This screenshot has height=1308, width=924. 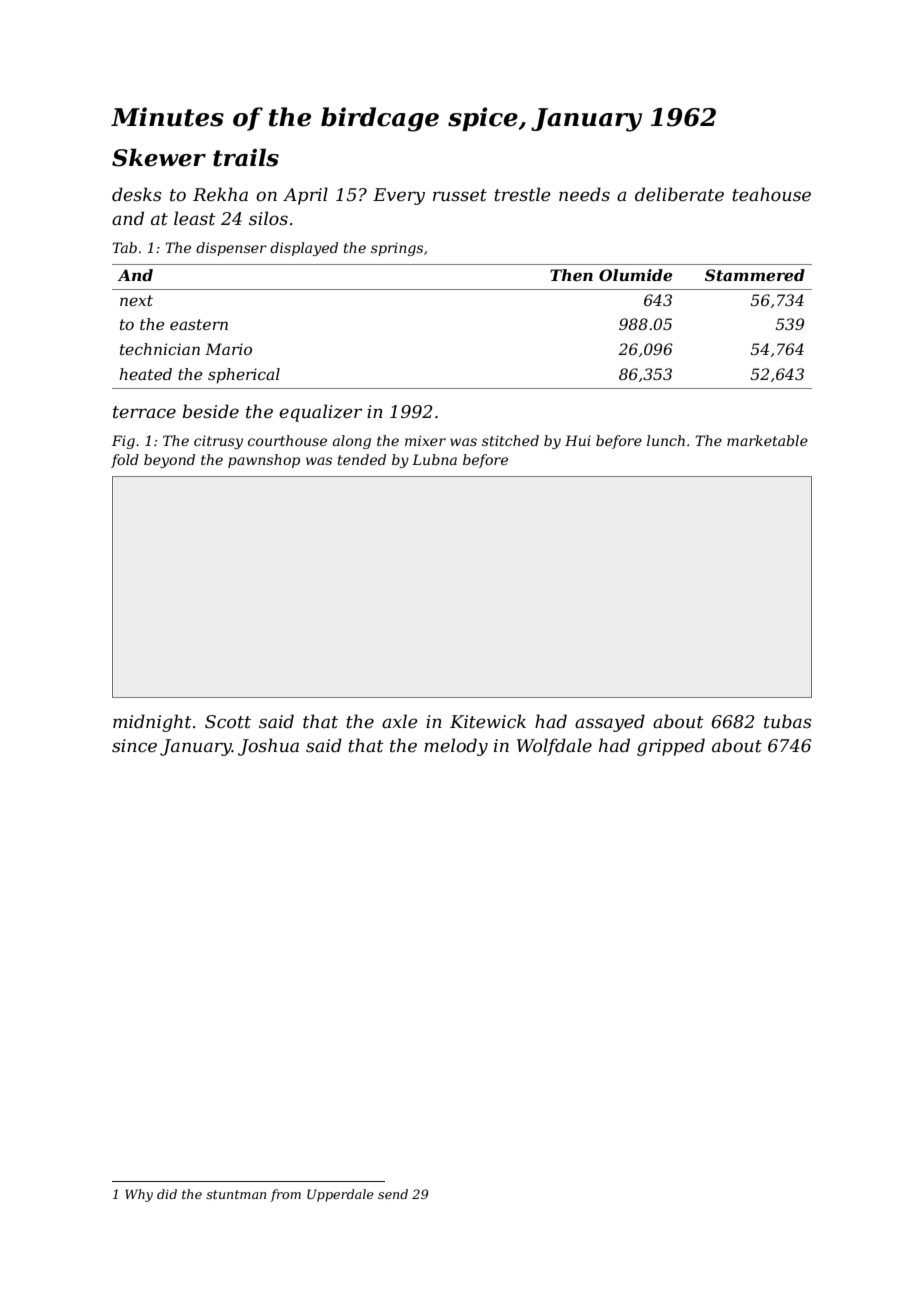 I want to click on melody, so click(x=456, y=747).
